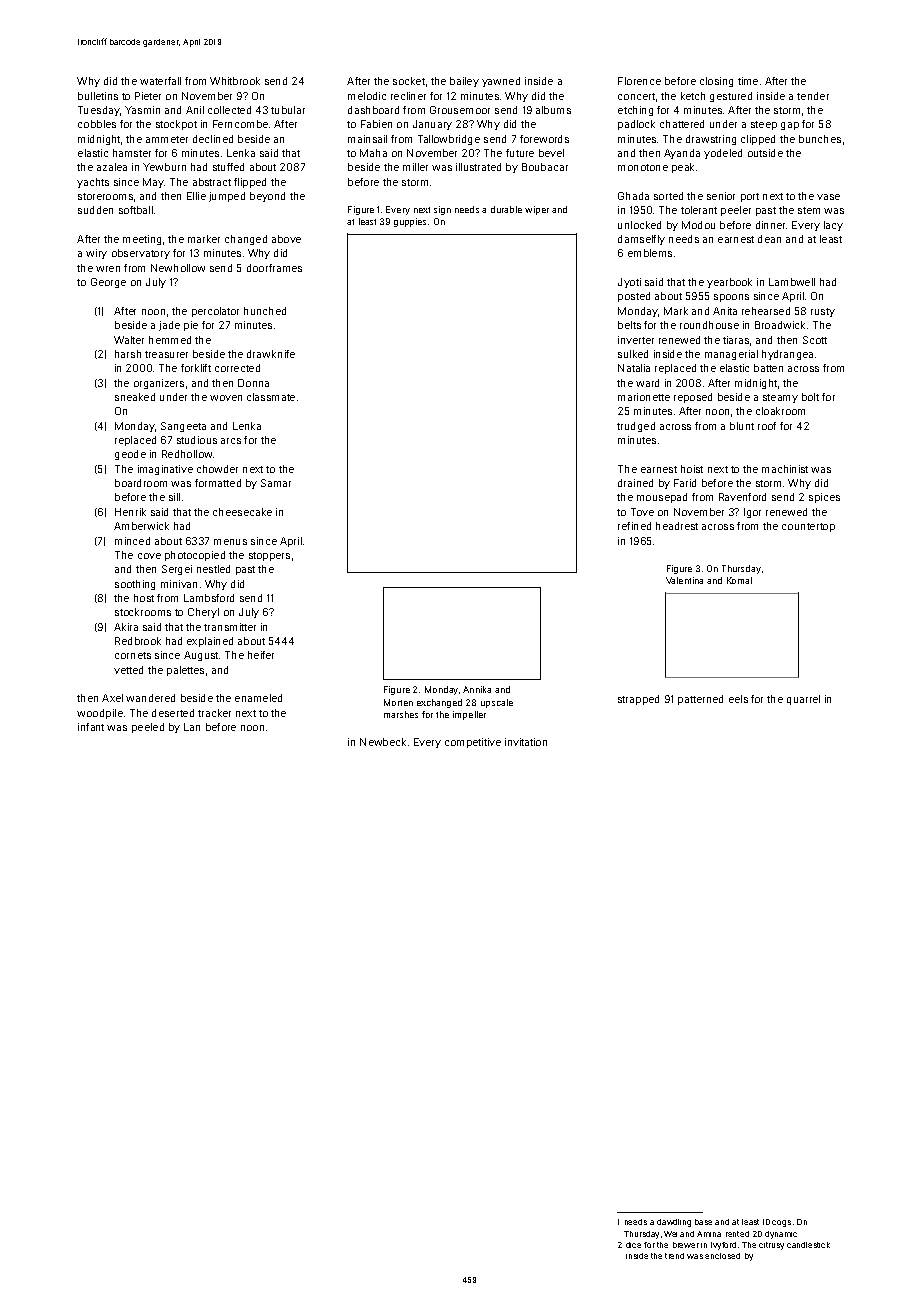 This image has height=1308, width=924. What do you see at coordinates (810, 397) in the image?
I see `bolt` at bounding box center [810, 397].
